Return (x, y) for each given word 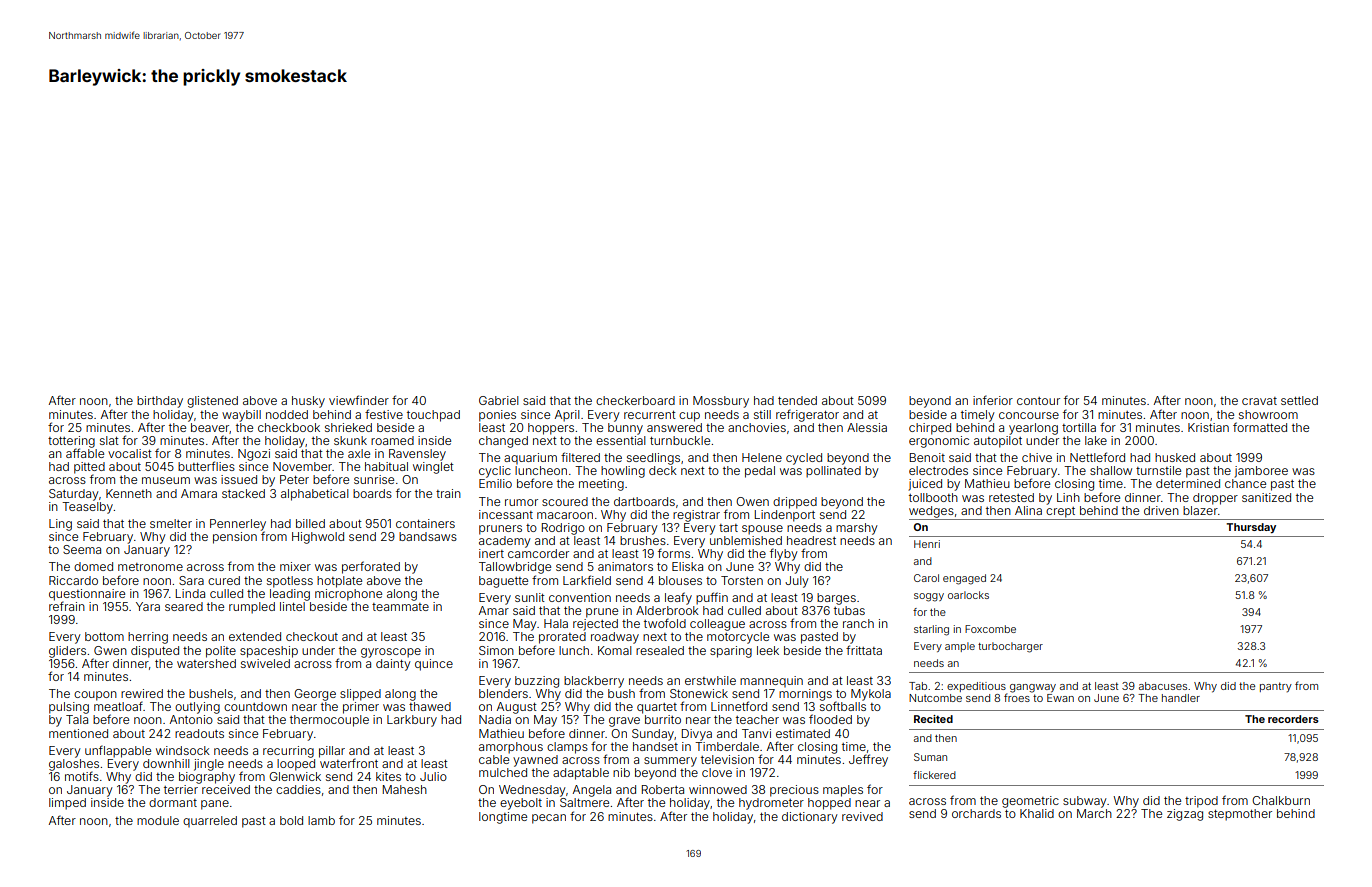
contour (1038, 401)
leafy (678, 598)
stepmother (1240, 815)
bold (291, 820)
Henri (927, 544)
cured (224, 580)
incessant (506, 514)
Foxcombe (990, 629)
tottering (71, 442)
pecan (549, 819)
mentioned (78, 733)
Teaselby (87, 508)
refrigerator (807, 415)
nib (621, 772)
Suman (930, 757)
